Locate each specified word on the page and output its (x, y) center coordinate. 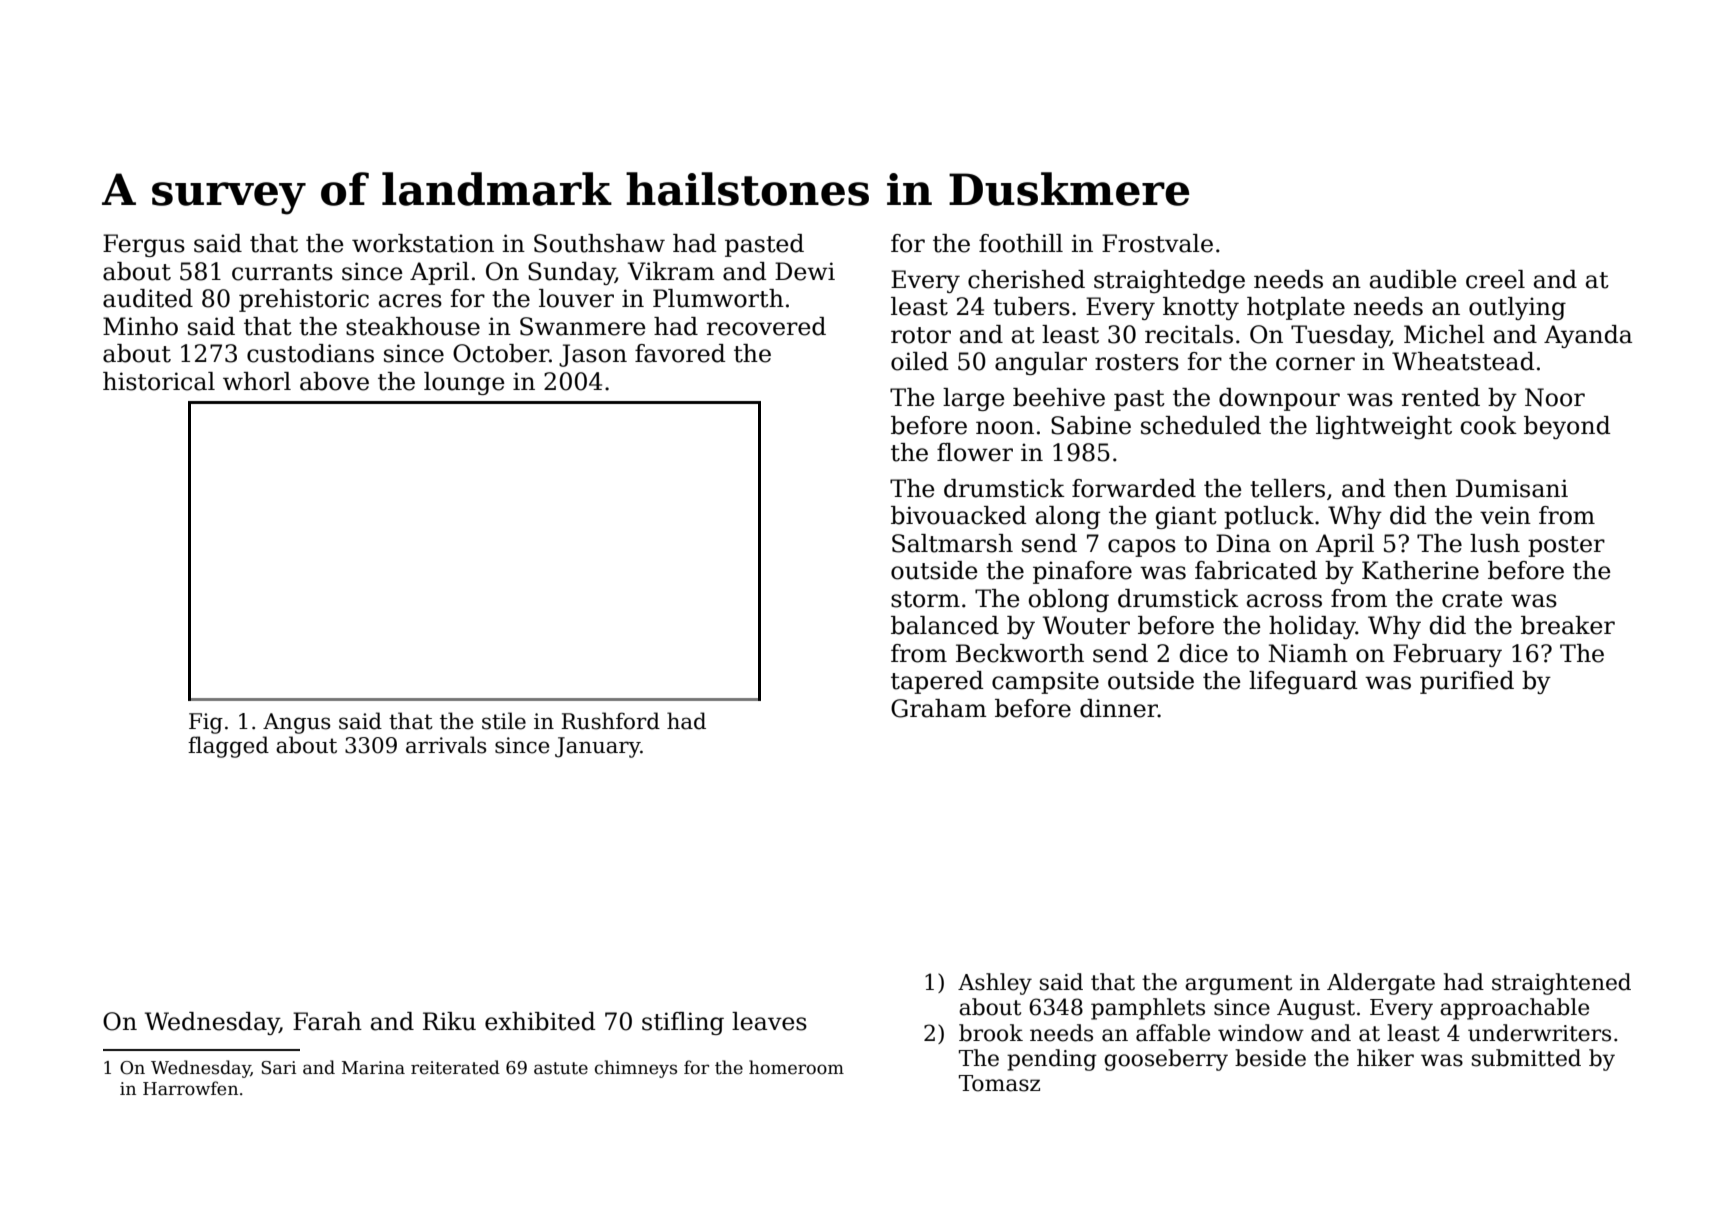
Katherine (1420, 570)
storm (925, 599)
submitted (1526, 1058)
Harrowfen (190, 1088)
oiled (920, 361)
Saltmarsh (952, 543)
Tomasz (999, 1083)
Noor (1555, 397)
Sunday (571, 273)
